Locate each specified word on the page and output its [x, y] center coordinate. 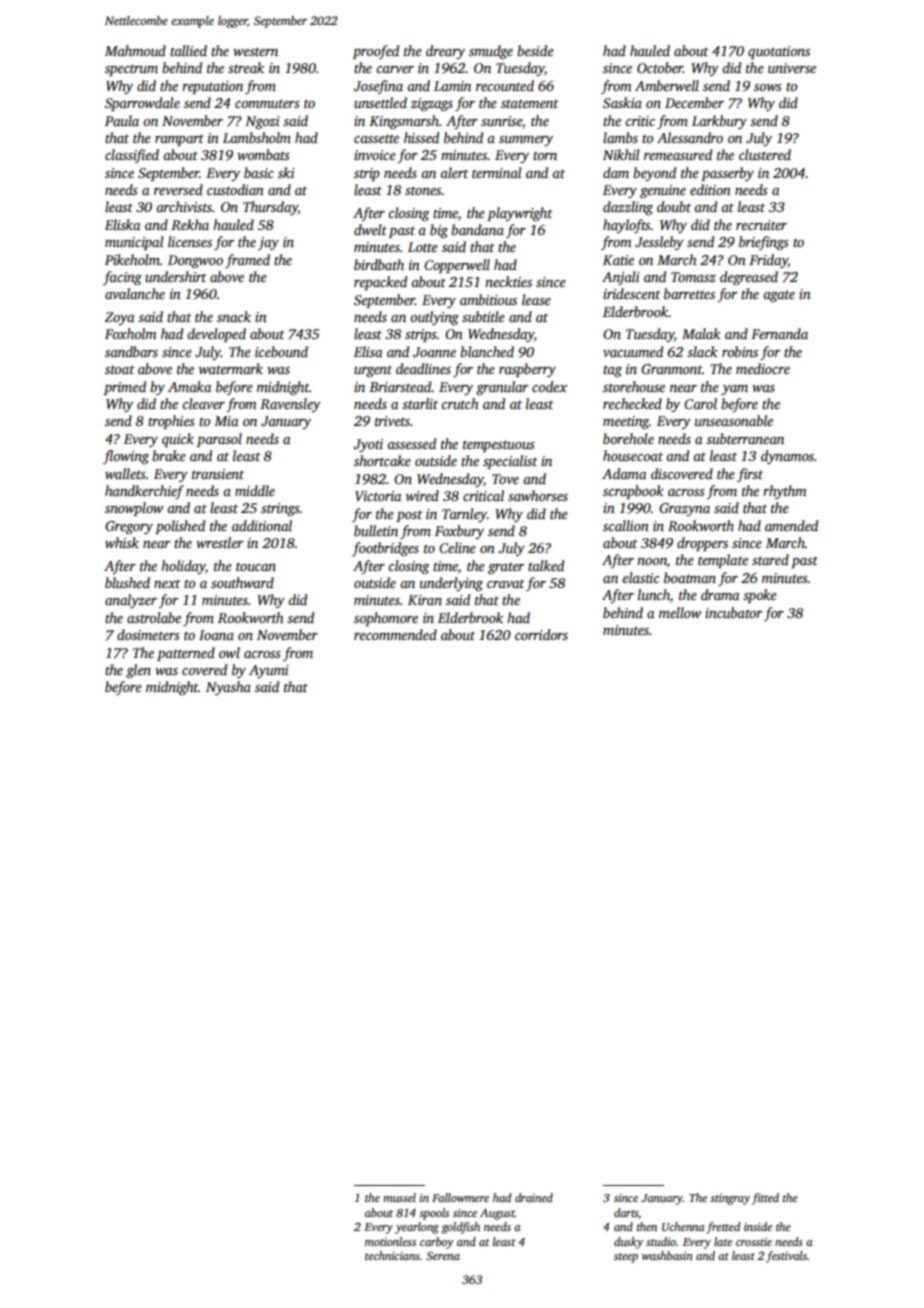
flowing [126, 457]
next [167, 583]
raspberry [527, 370]
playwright [520, 214]
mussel [399, 1197]
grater [506, 568]
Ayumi [269, 671]
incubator [733, 612]
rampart [179, 140]
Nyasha [228, 688]
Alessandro [690, 137]
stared [770, 559]
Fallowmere [460, 1197]
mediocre [763, 368]
